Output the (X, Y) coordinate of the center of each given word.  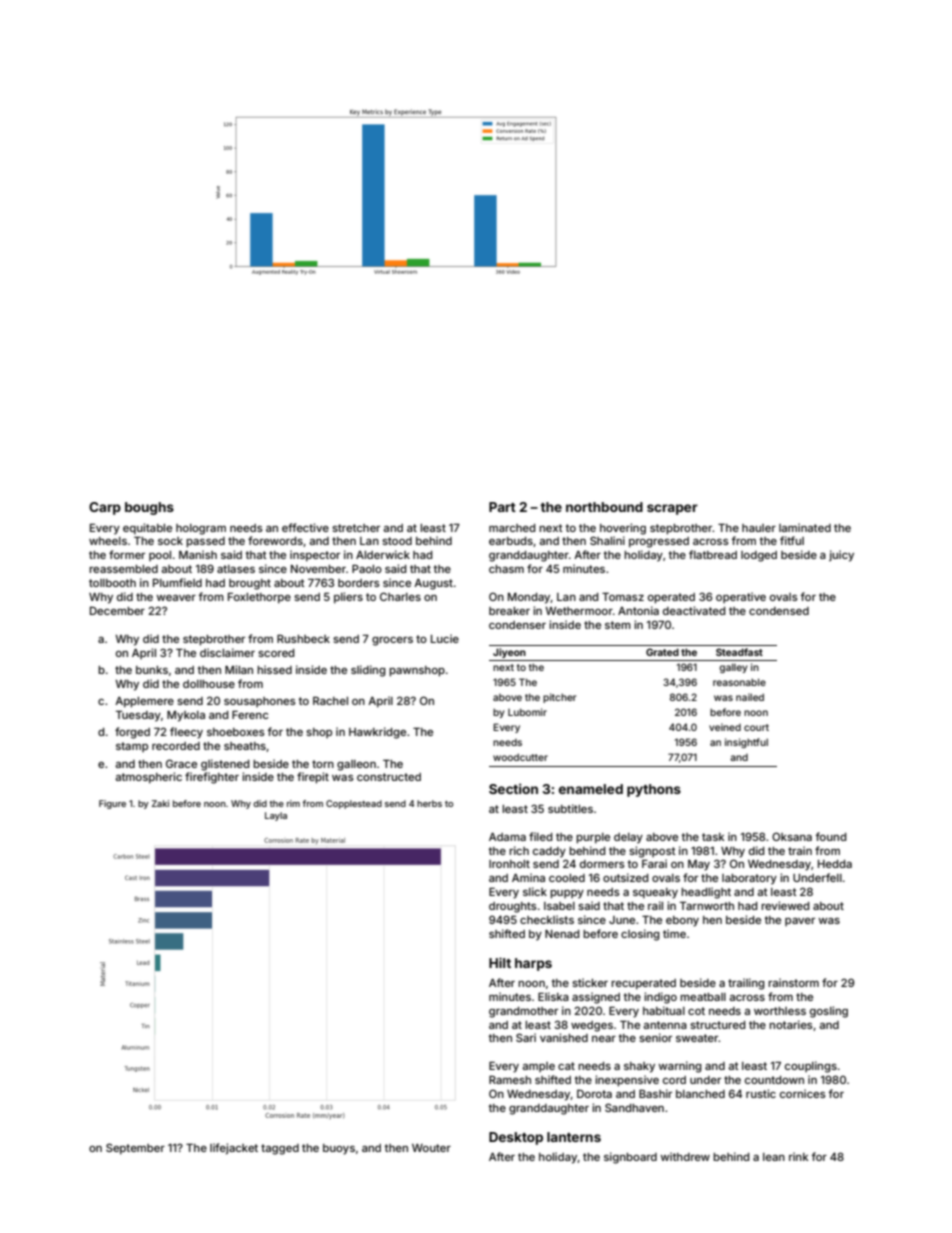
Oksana (792, 836)
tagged (280, 1149)
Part (502, 507)
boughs (149, 508)
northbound (604, 507)
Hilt (500, 962)
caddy (549, 852)
